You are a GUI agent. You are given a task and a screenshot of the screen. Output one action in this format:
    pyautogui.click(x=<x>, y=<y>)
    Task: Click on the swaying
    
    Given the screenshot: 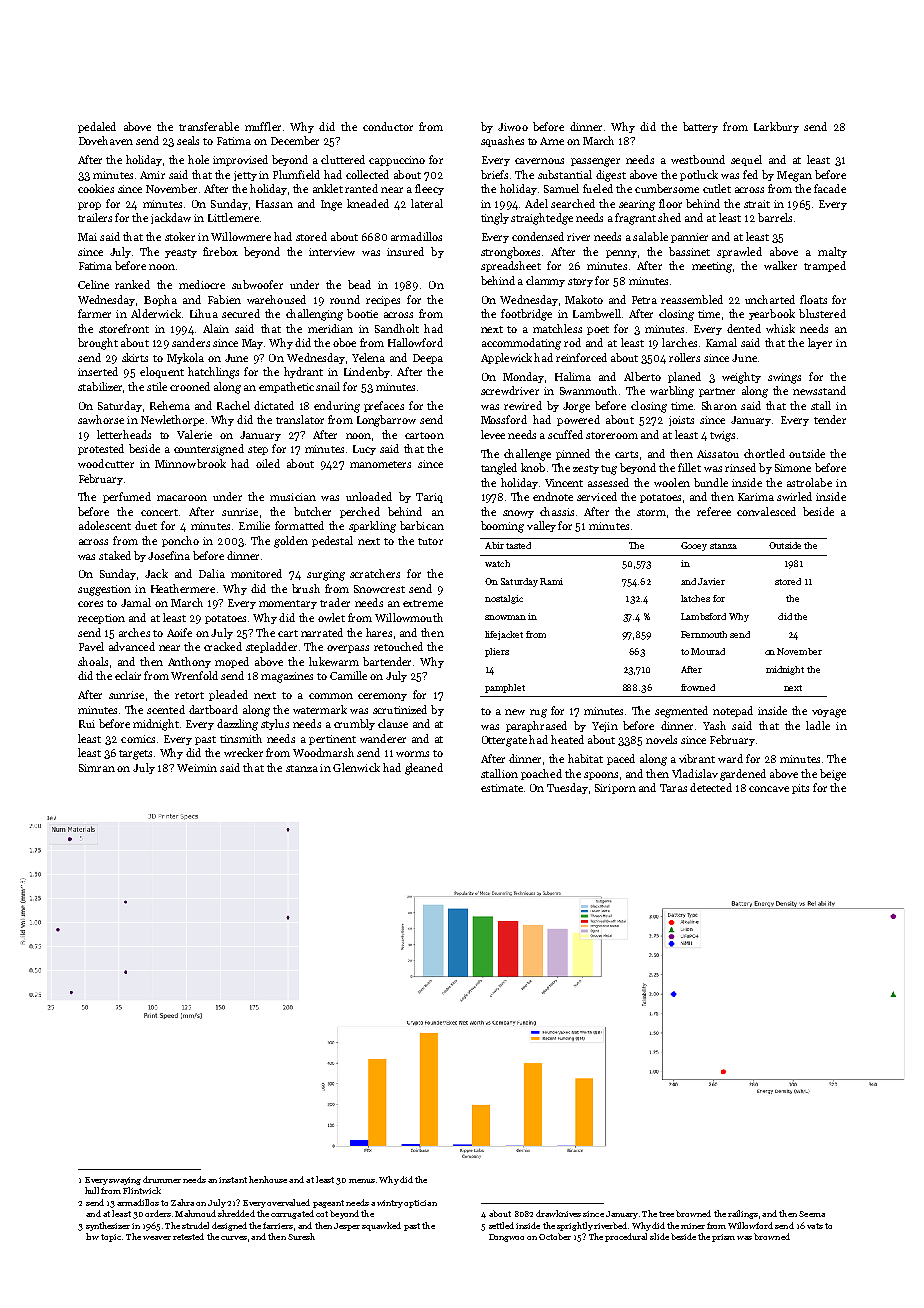 What is the action you would take?
    pyautogui.click(x=125, y=1181)
